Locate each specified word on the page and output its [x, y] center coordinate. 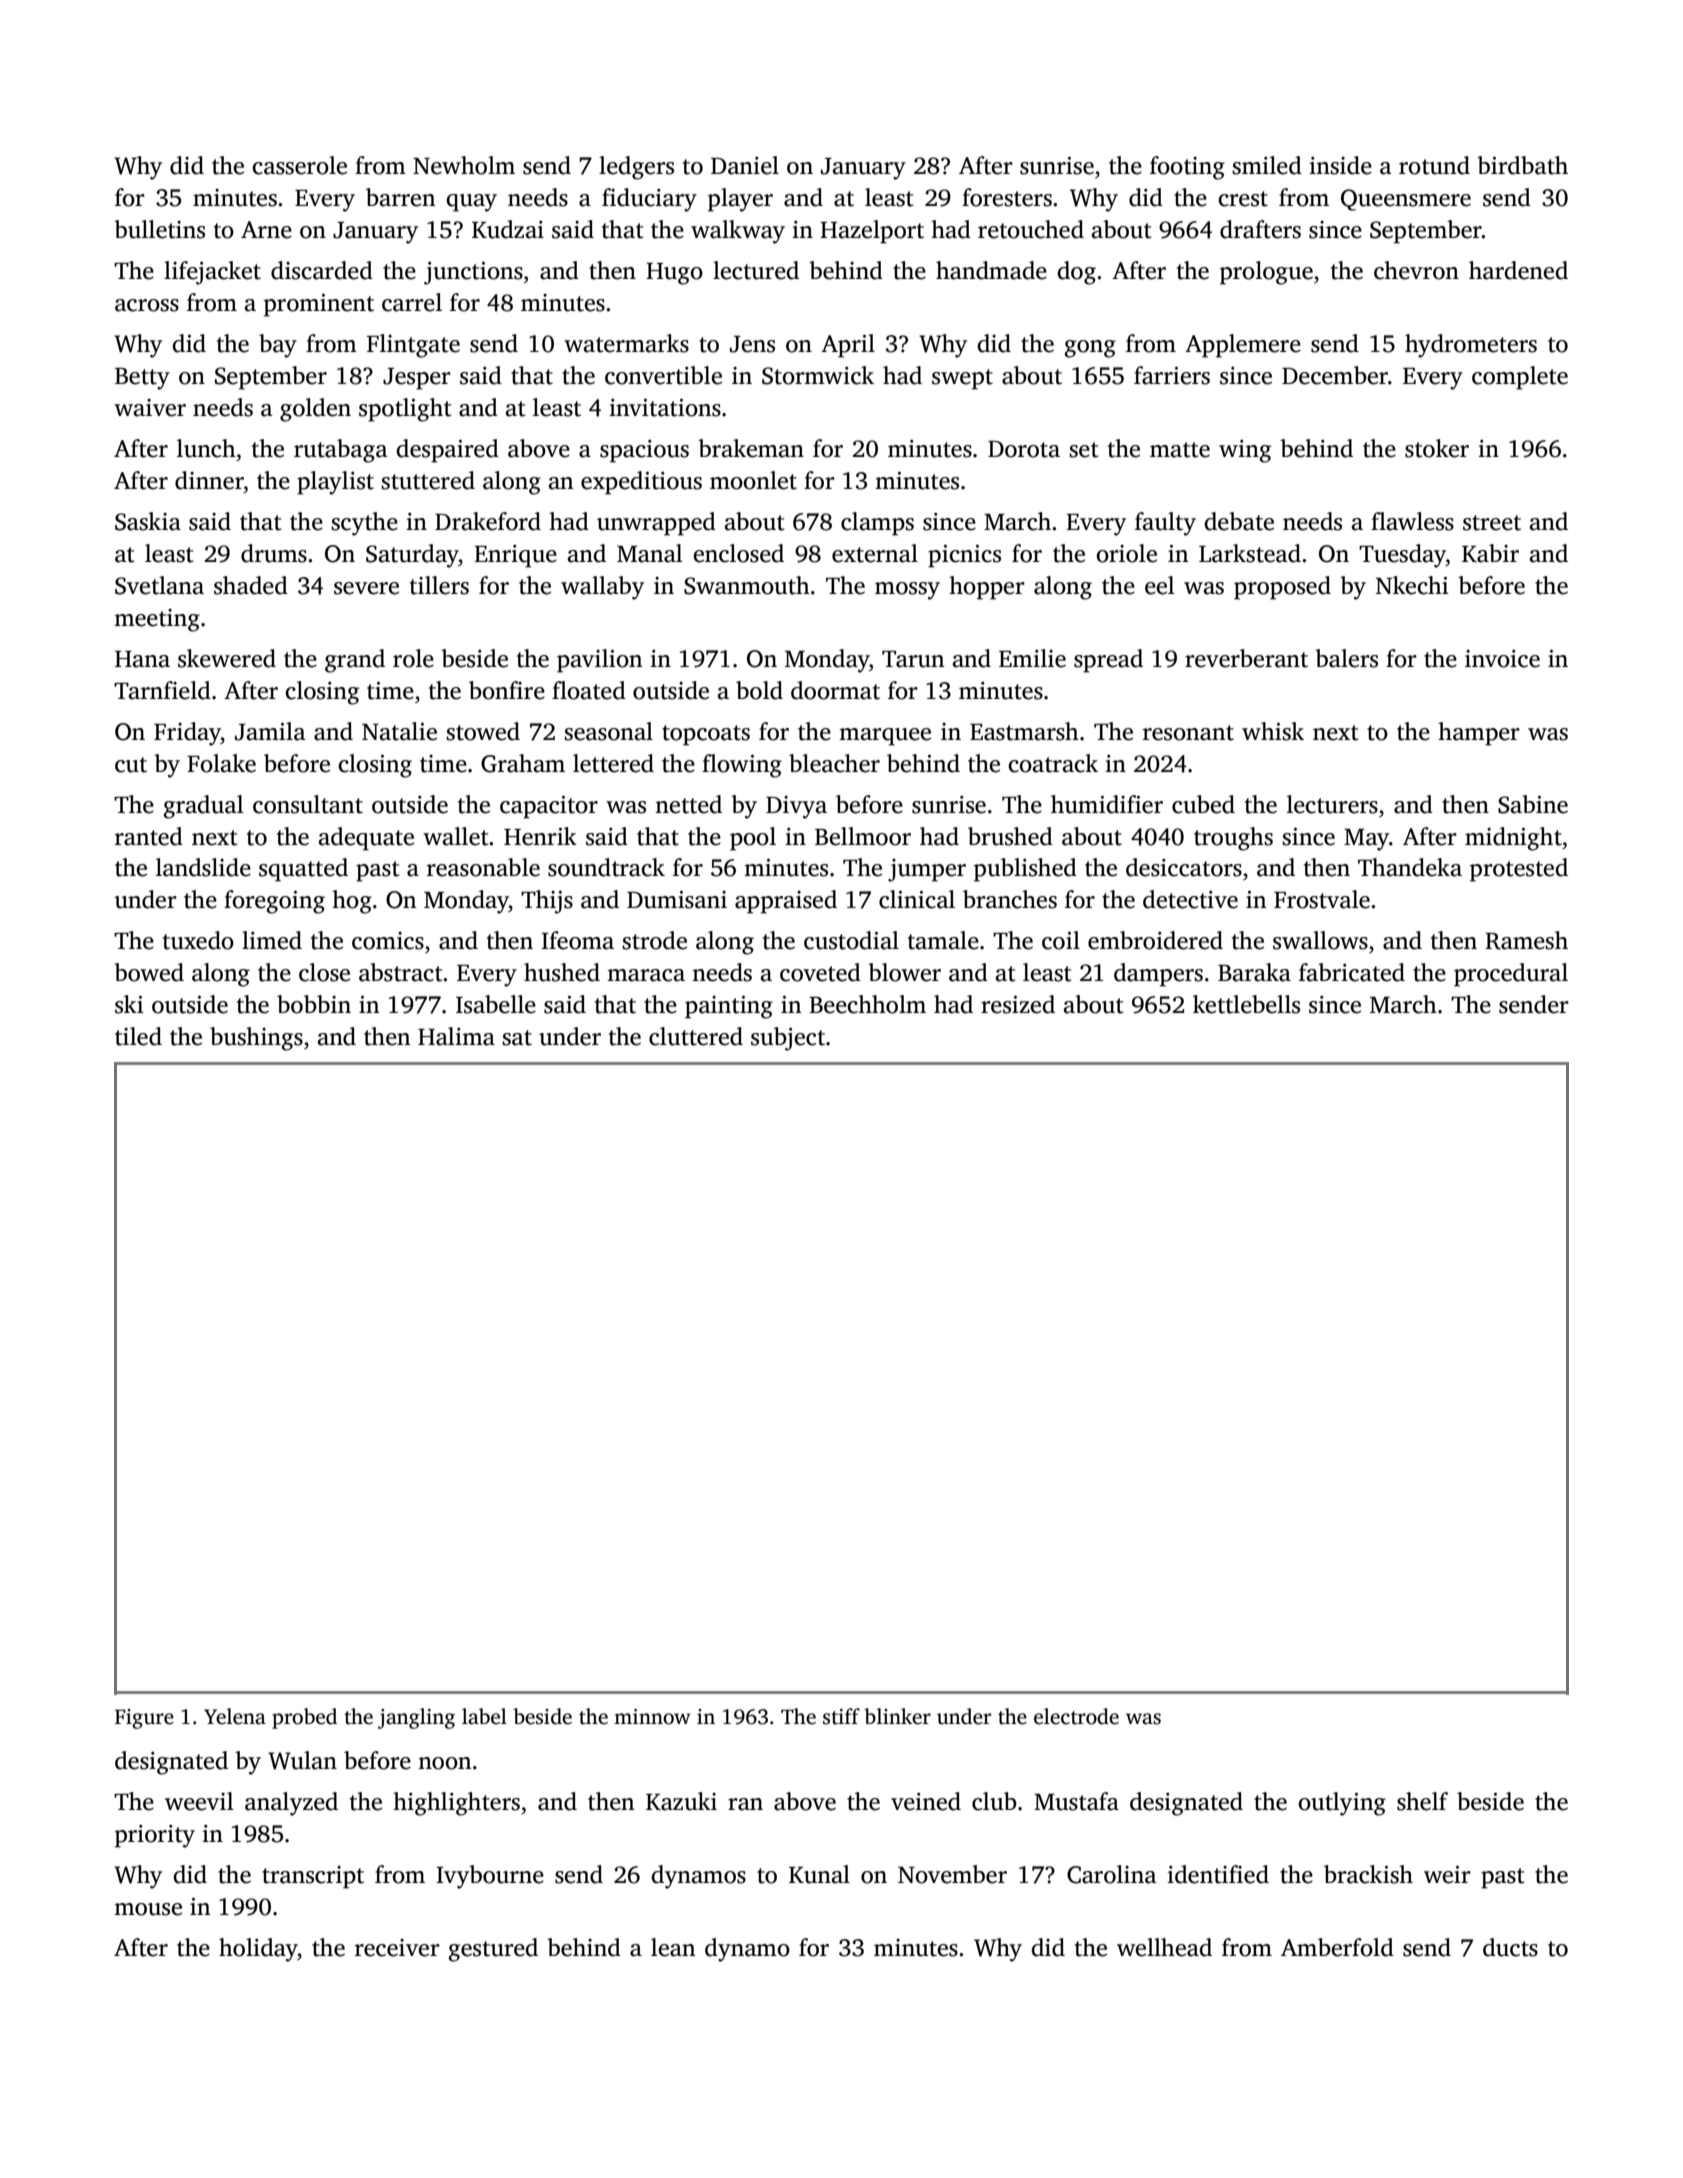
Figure [144, 1719]
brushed [1010, 836]
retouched [1031, 229]
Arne [266, 230]
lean [673, 1947]
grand [355, 661]
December [1335, 375]
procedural [1511, 975]
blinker [897, 1716]
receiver [397, 1948]
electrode [1076, 1716]
